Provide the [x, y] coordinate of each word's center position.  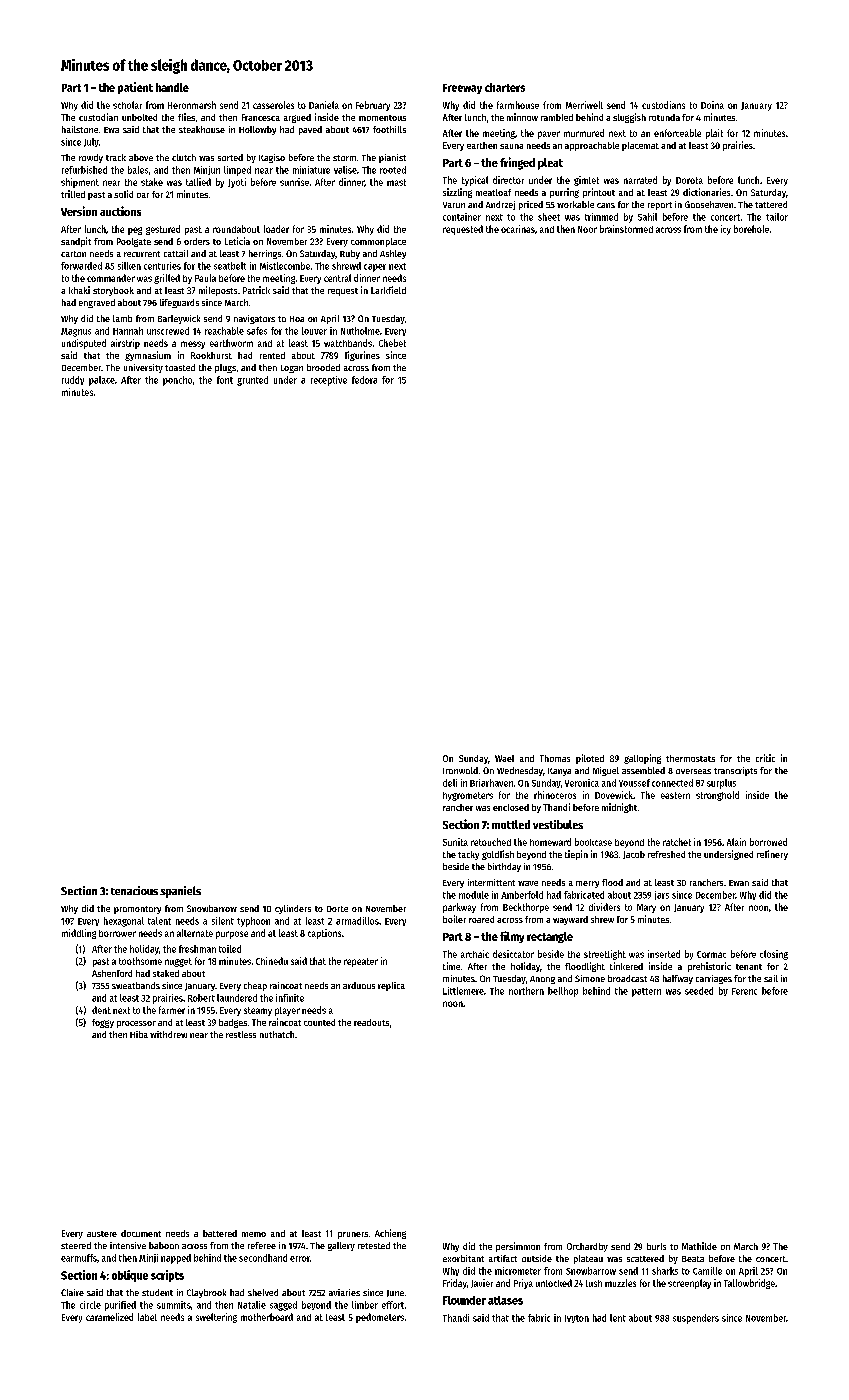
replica [391, 986]
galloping [642, 759]
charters [505, 87]
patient [135, 88]
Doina [712, 105]
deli [450, 783]
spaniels [180, 892]
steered [76, 1245]
